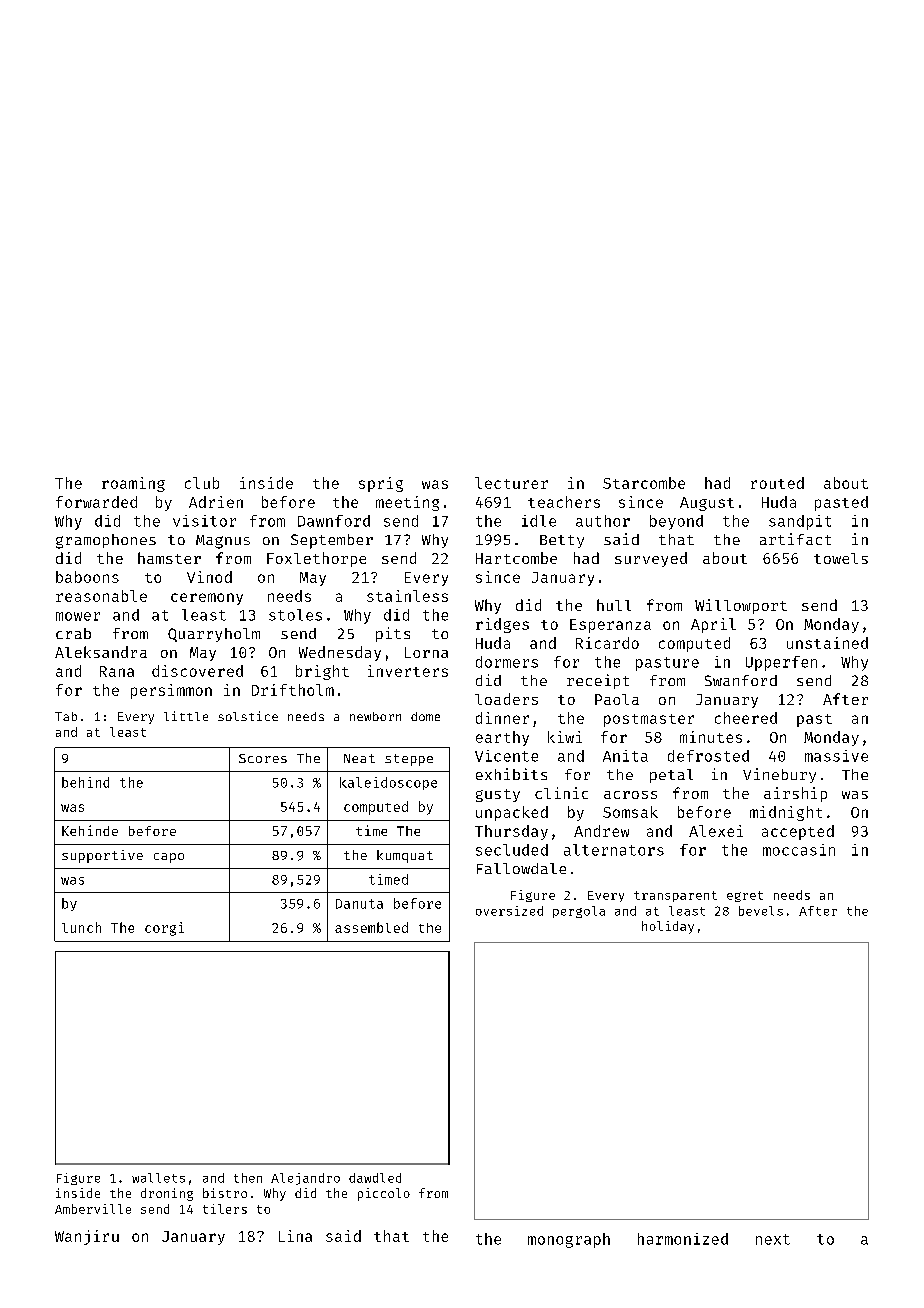  I want to click on Kehinde, so click(90, 830).
